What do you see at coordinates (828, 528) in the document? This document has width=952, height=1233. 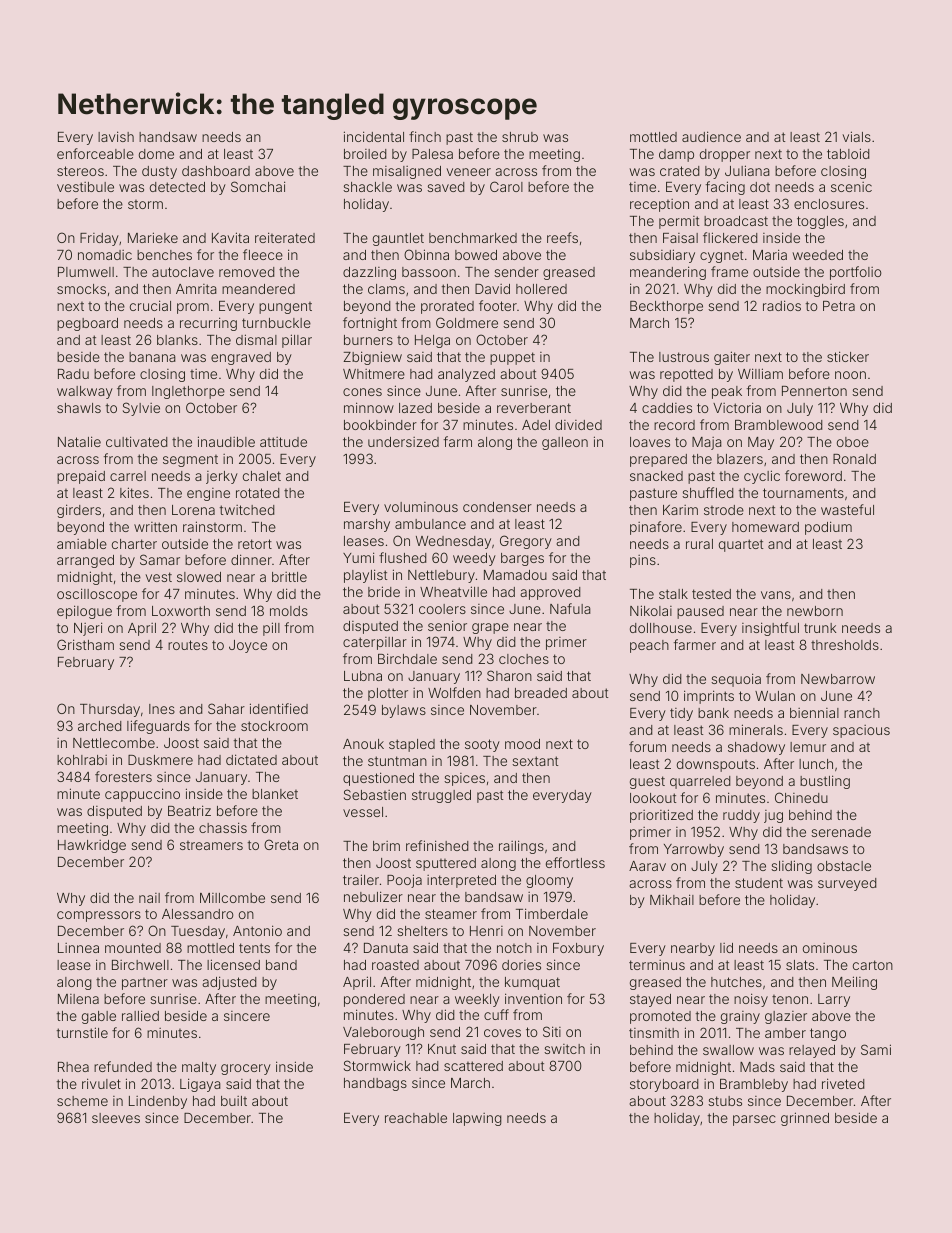 I see `podium` at bounding box center [828, 528].
